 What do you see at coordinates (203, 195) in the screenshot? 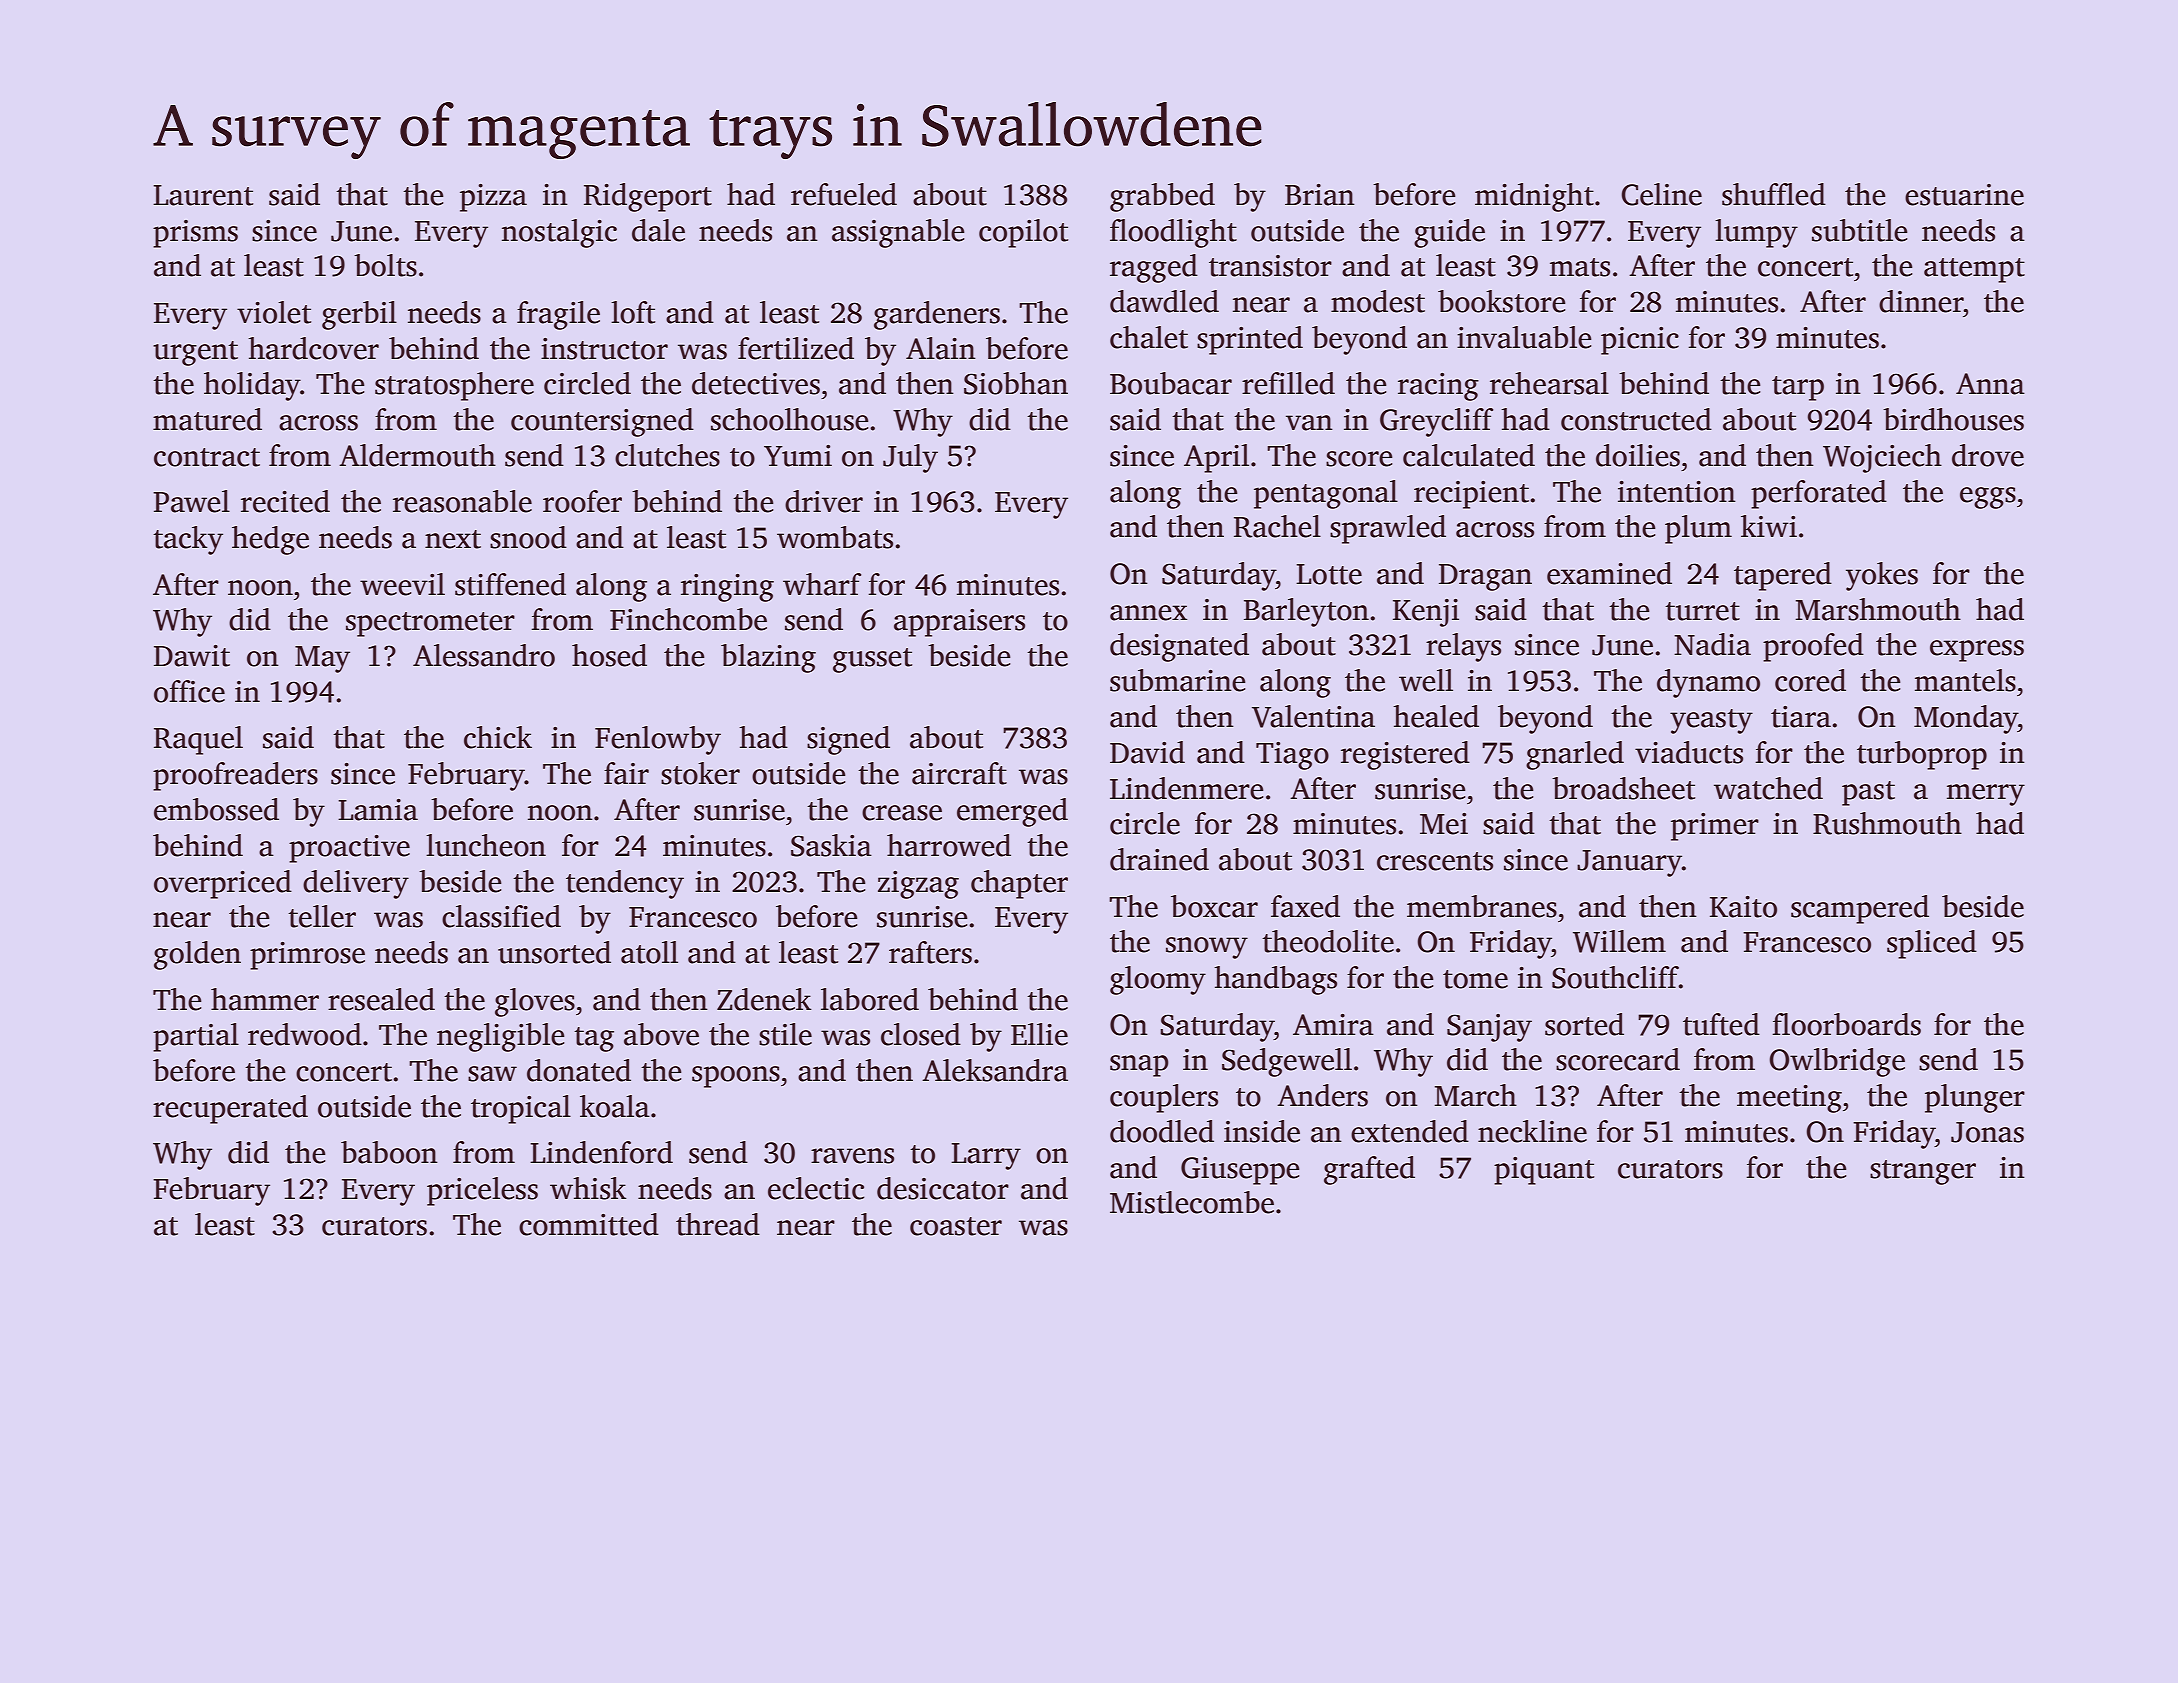
I see `Laurent` at bounding box center [203, 195].
